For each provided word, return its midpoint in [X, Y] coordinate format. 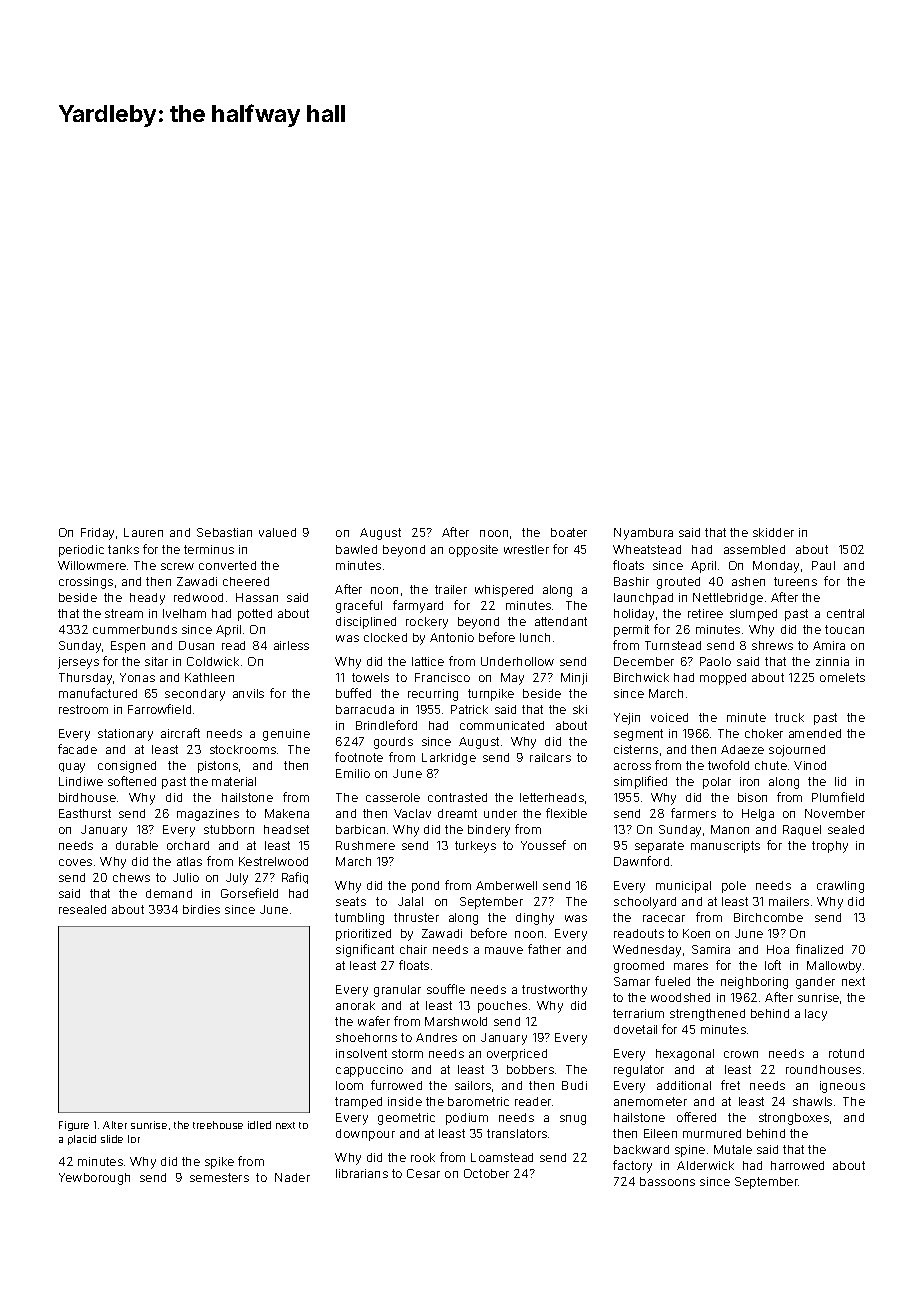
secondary [195, 695]
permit [631, 631]
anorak [355, 1005]
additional [684, 1085]
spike [219, 1163]
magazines [208, 815]
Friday [97, 534]
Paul [823, 565]
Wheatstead [647, 549]
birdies [201, 909]
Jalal [410, 901]
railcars [550, 757]
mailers [789, 901]
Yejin [627, 719]
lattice [428, 661]
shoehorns [366, 1037]
